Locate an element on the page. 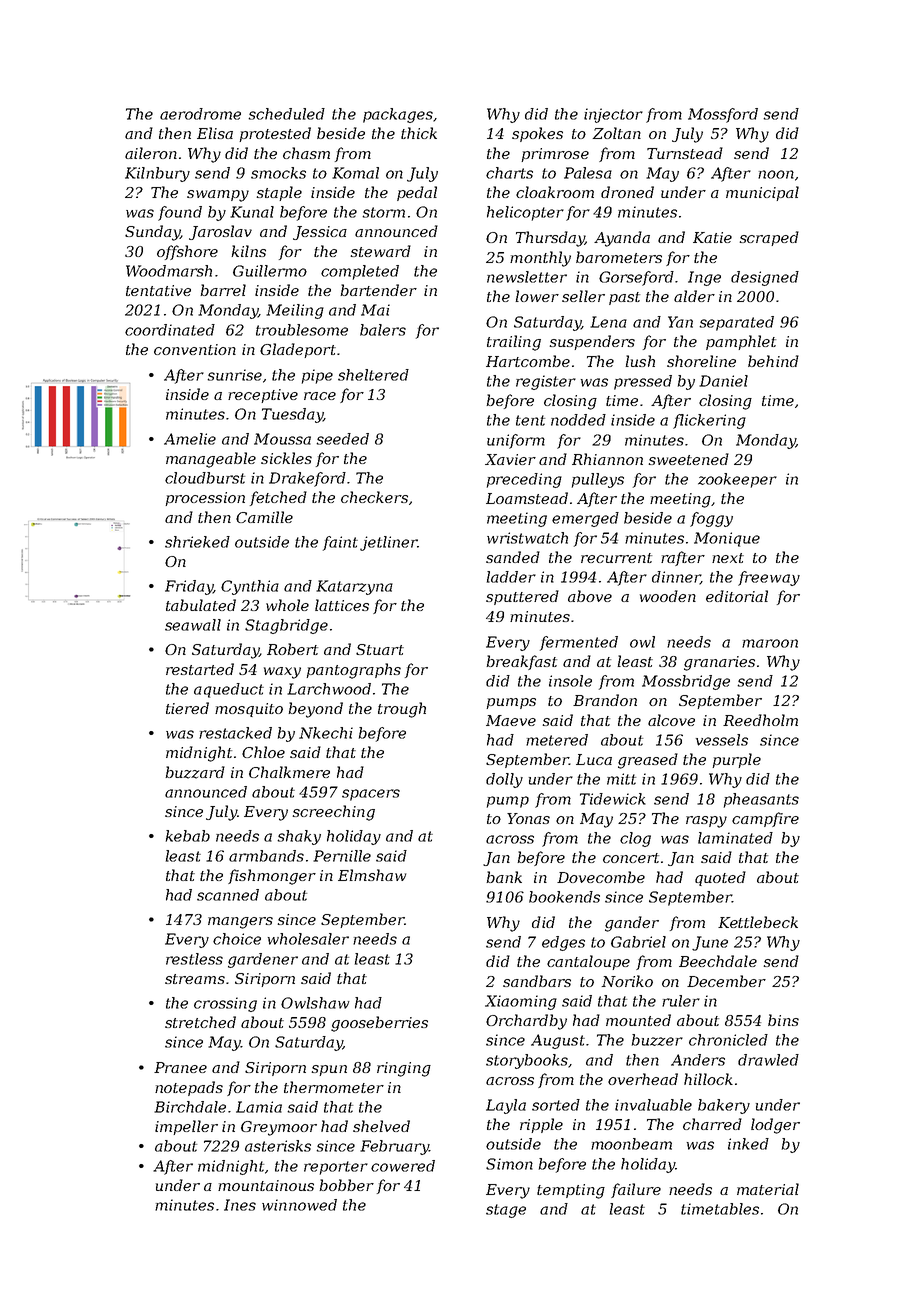  quoted is located at coordinates (720, 878).
